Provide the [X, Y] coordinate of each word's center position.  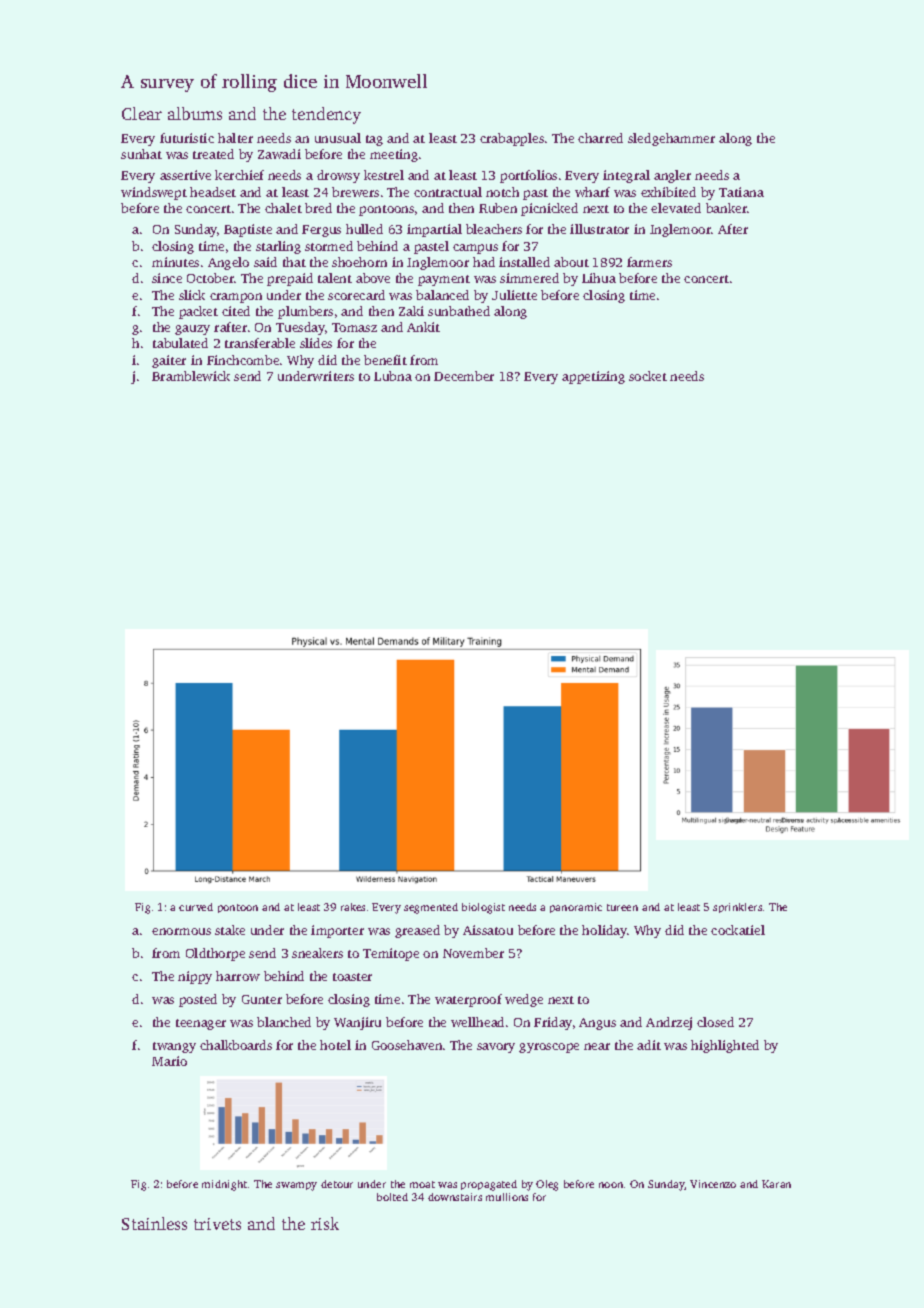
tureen [622, 907]
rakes [353, 907]
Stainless [154, 1223]
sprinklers [737, 908]
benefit [385, 360]
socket [648, 376]
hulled [364, 229]
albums [195, 113]
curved [196, 907]
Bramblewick [191, 376]
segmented [431, 908]
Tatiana [741, 192]
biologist [483, 908]
